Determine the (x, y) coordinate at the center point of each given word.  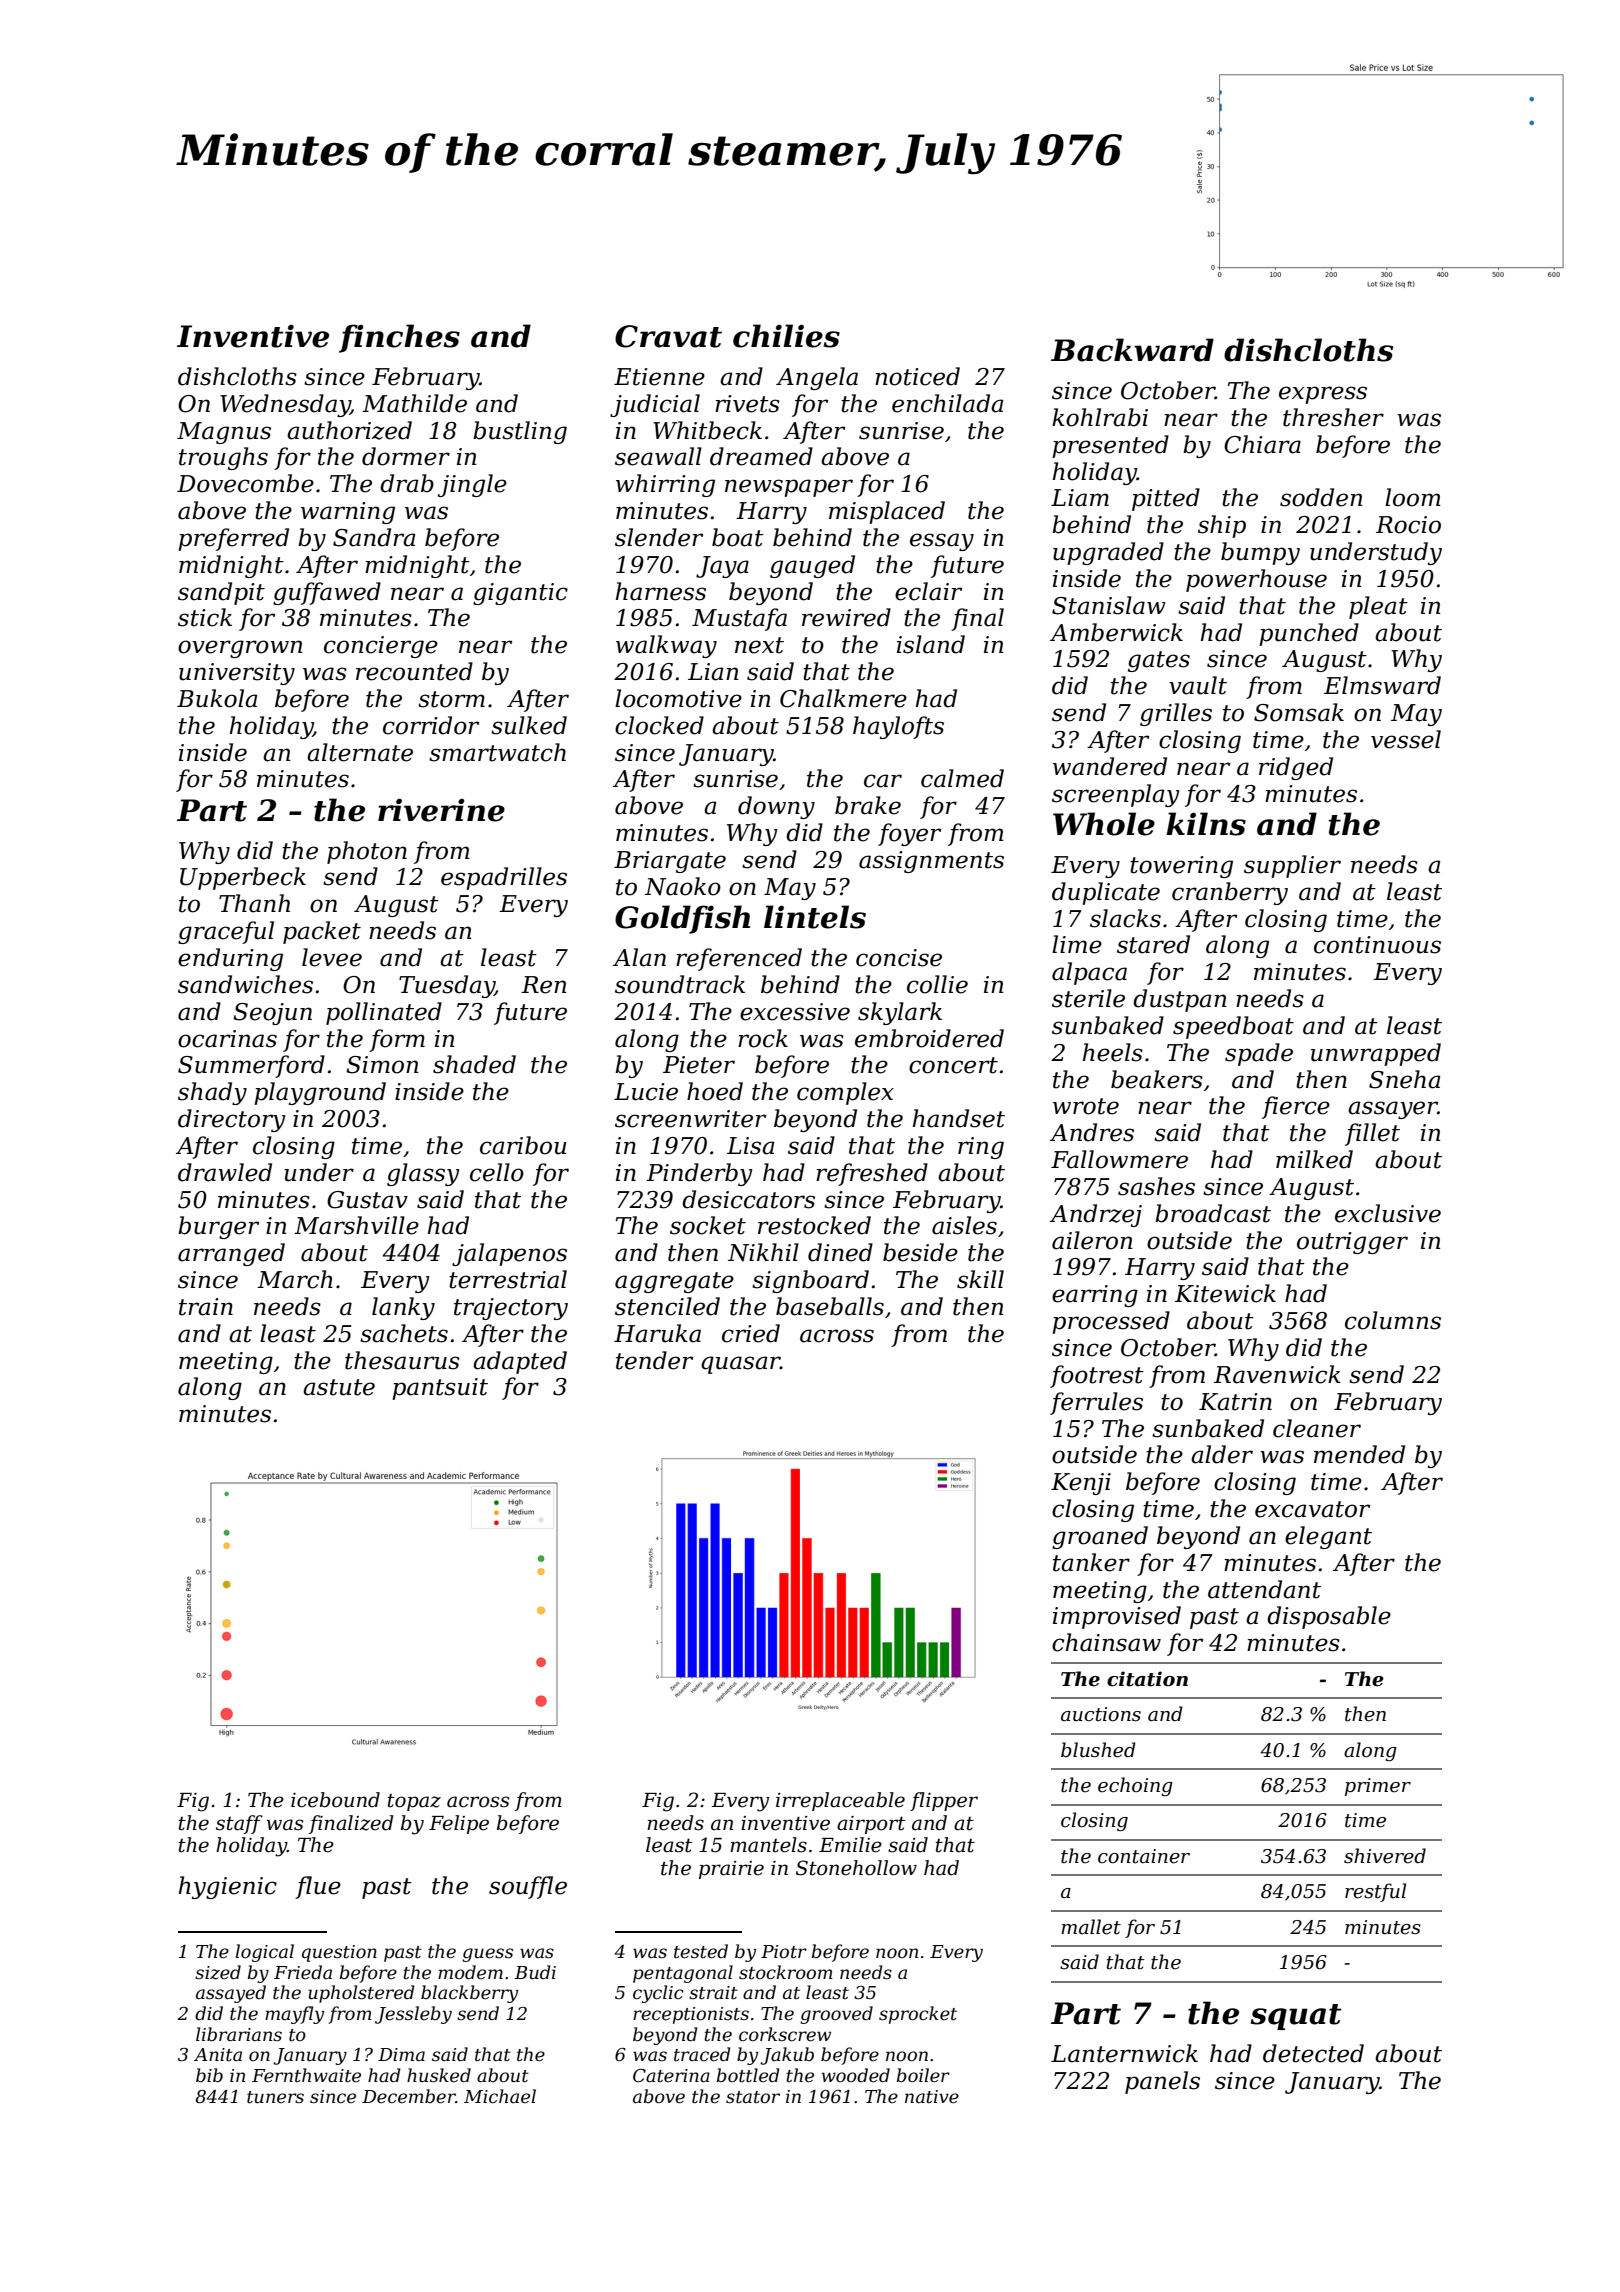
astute (339, 1387)
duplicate (1106, 893)
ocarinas (227, 1039)
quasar (740, 1365)
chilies (786, 336)
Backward (1132, 350)
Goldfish (682, 919)
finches (399, 338)
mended (1359, 1454)
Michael (500, 2096)
